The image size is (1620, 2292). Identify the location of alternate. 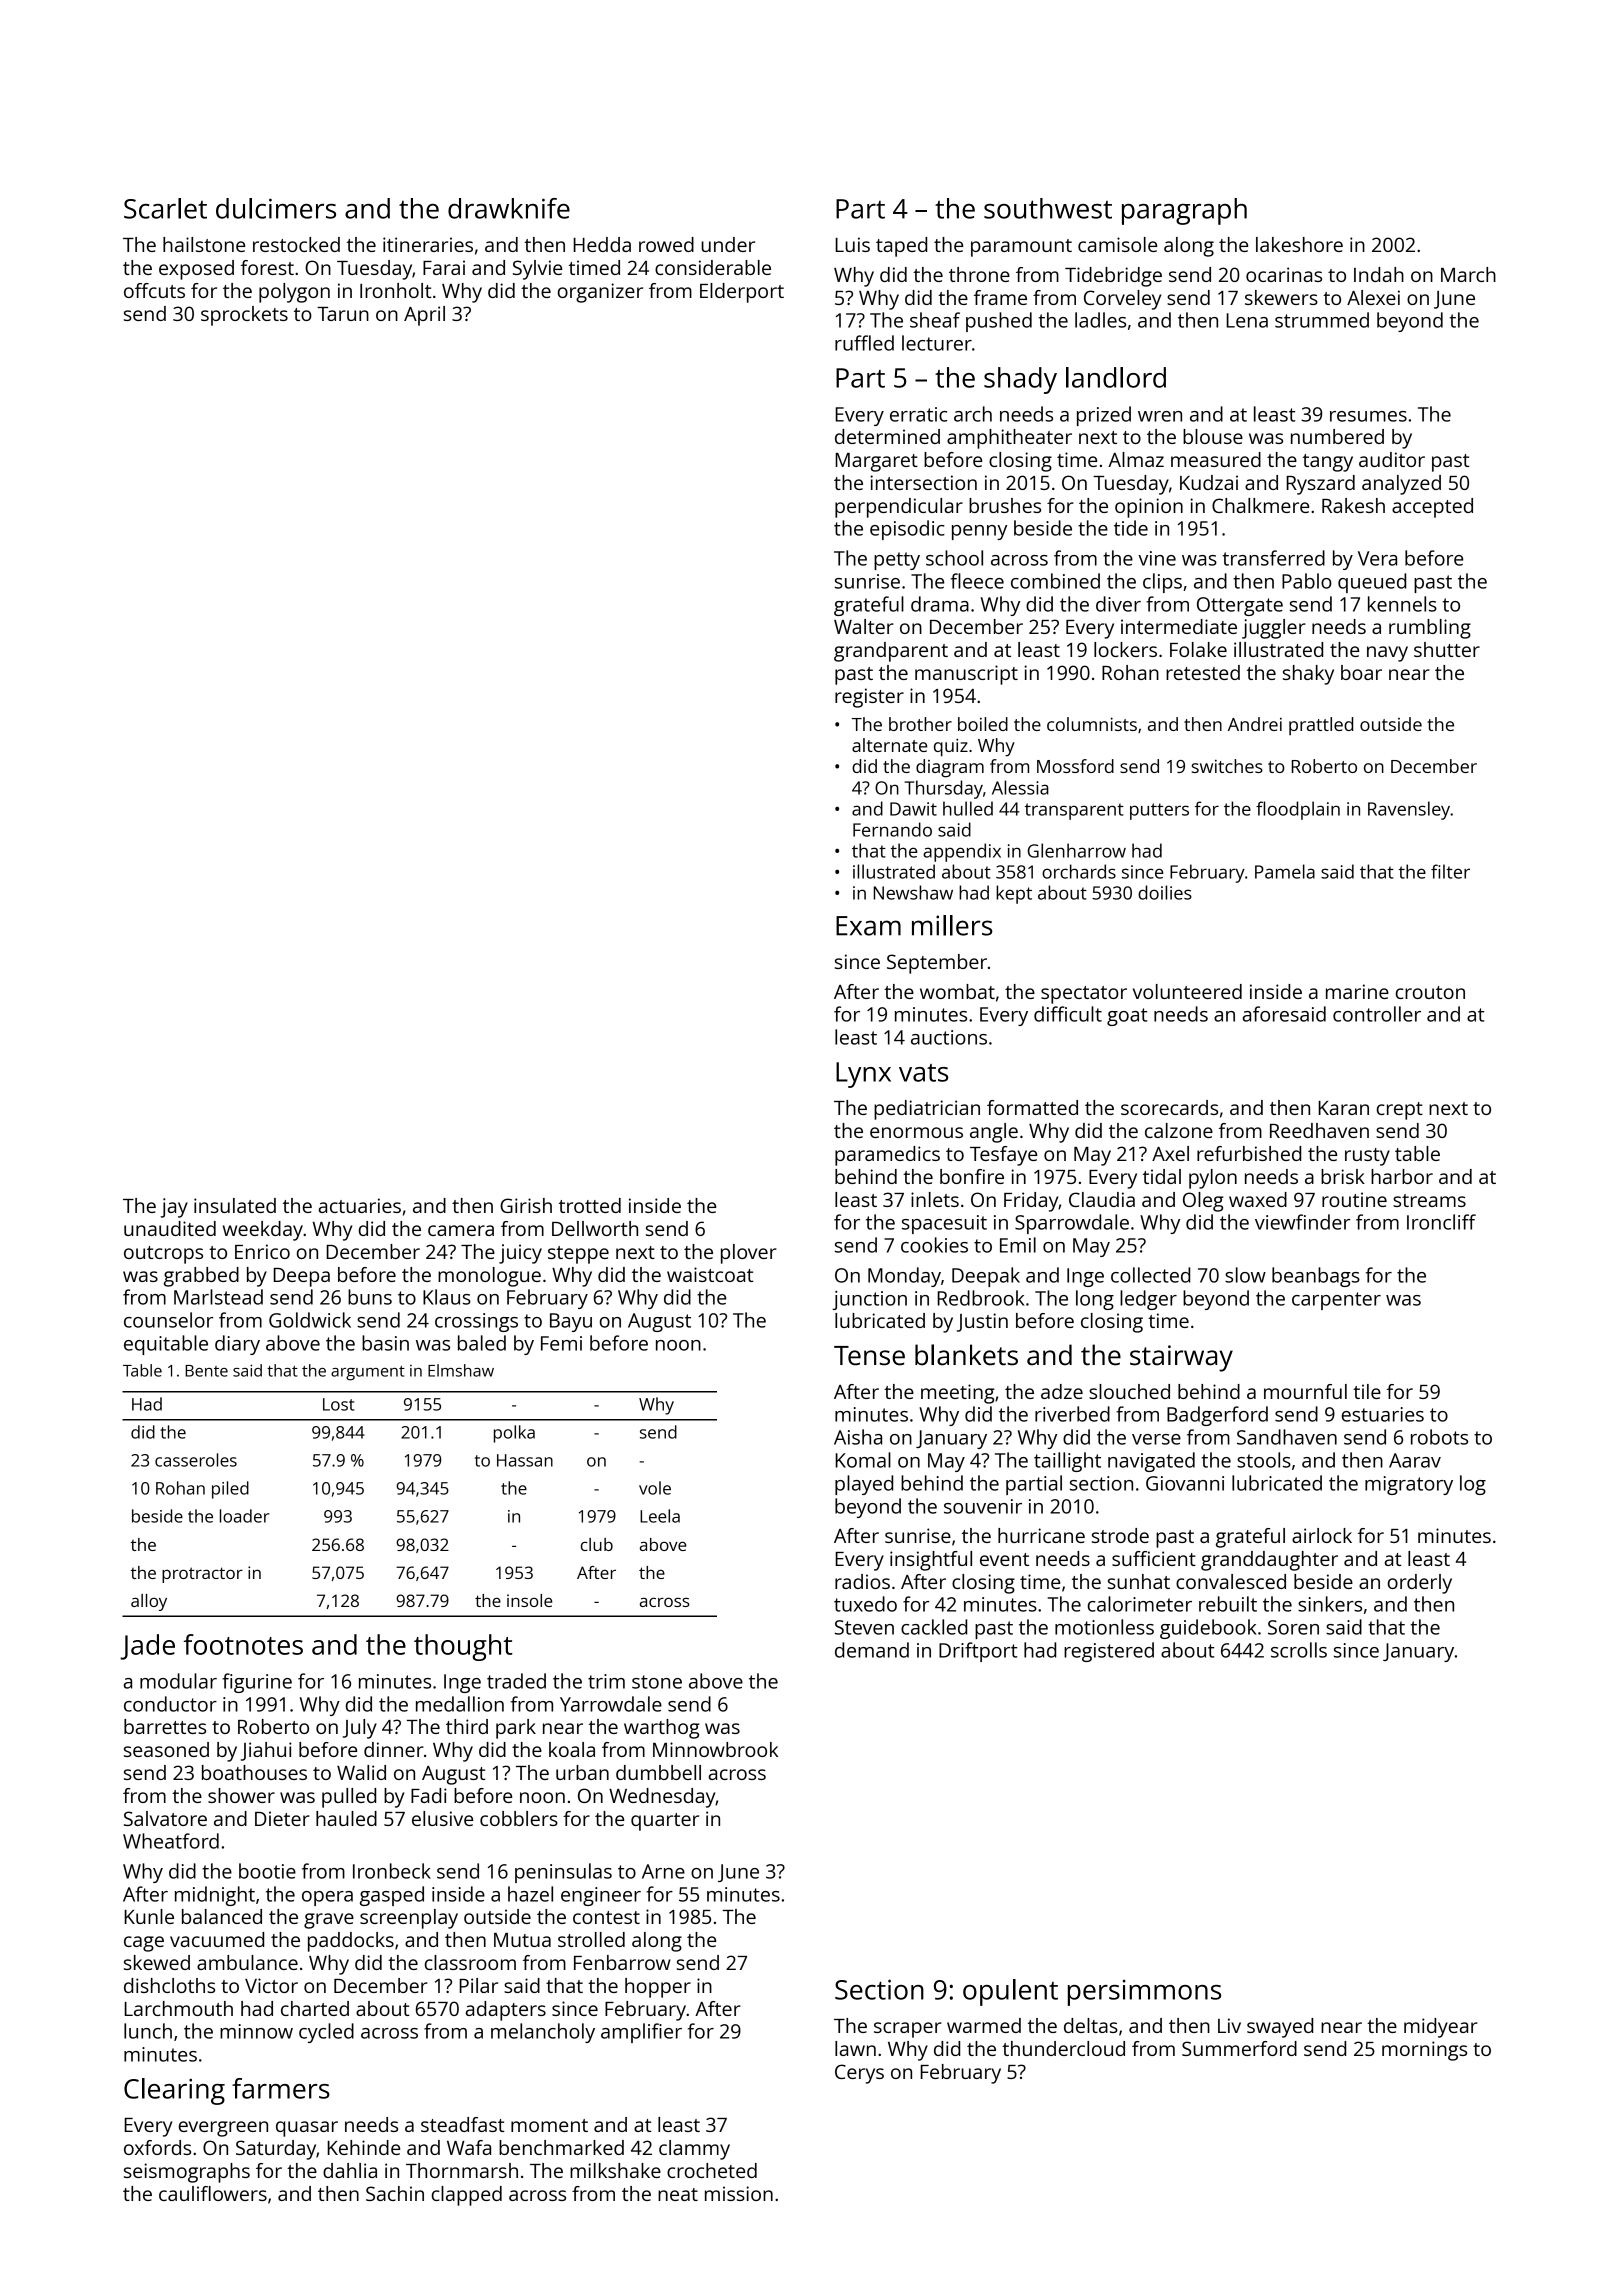
(890, 745).
